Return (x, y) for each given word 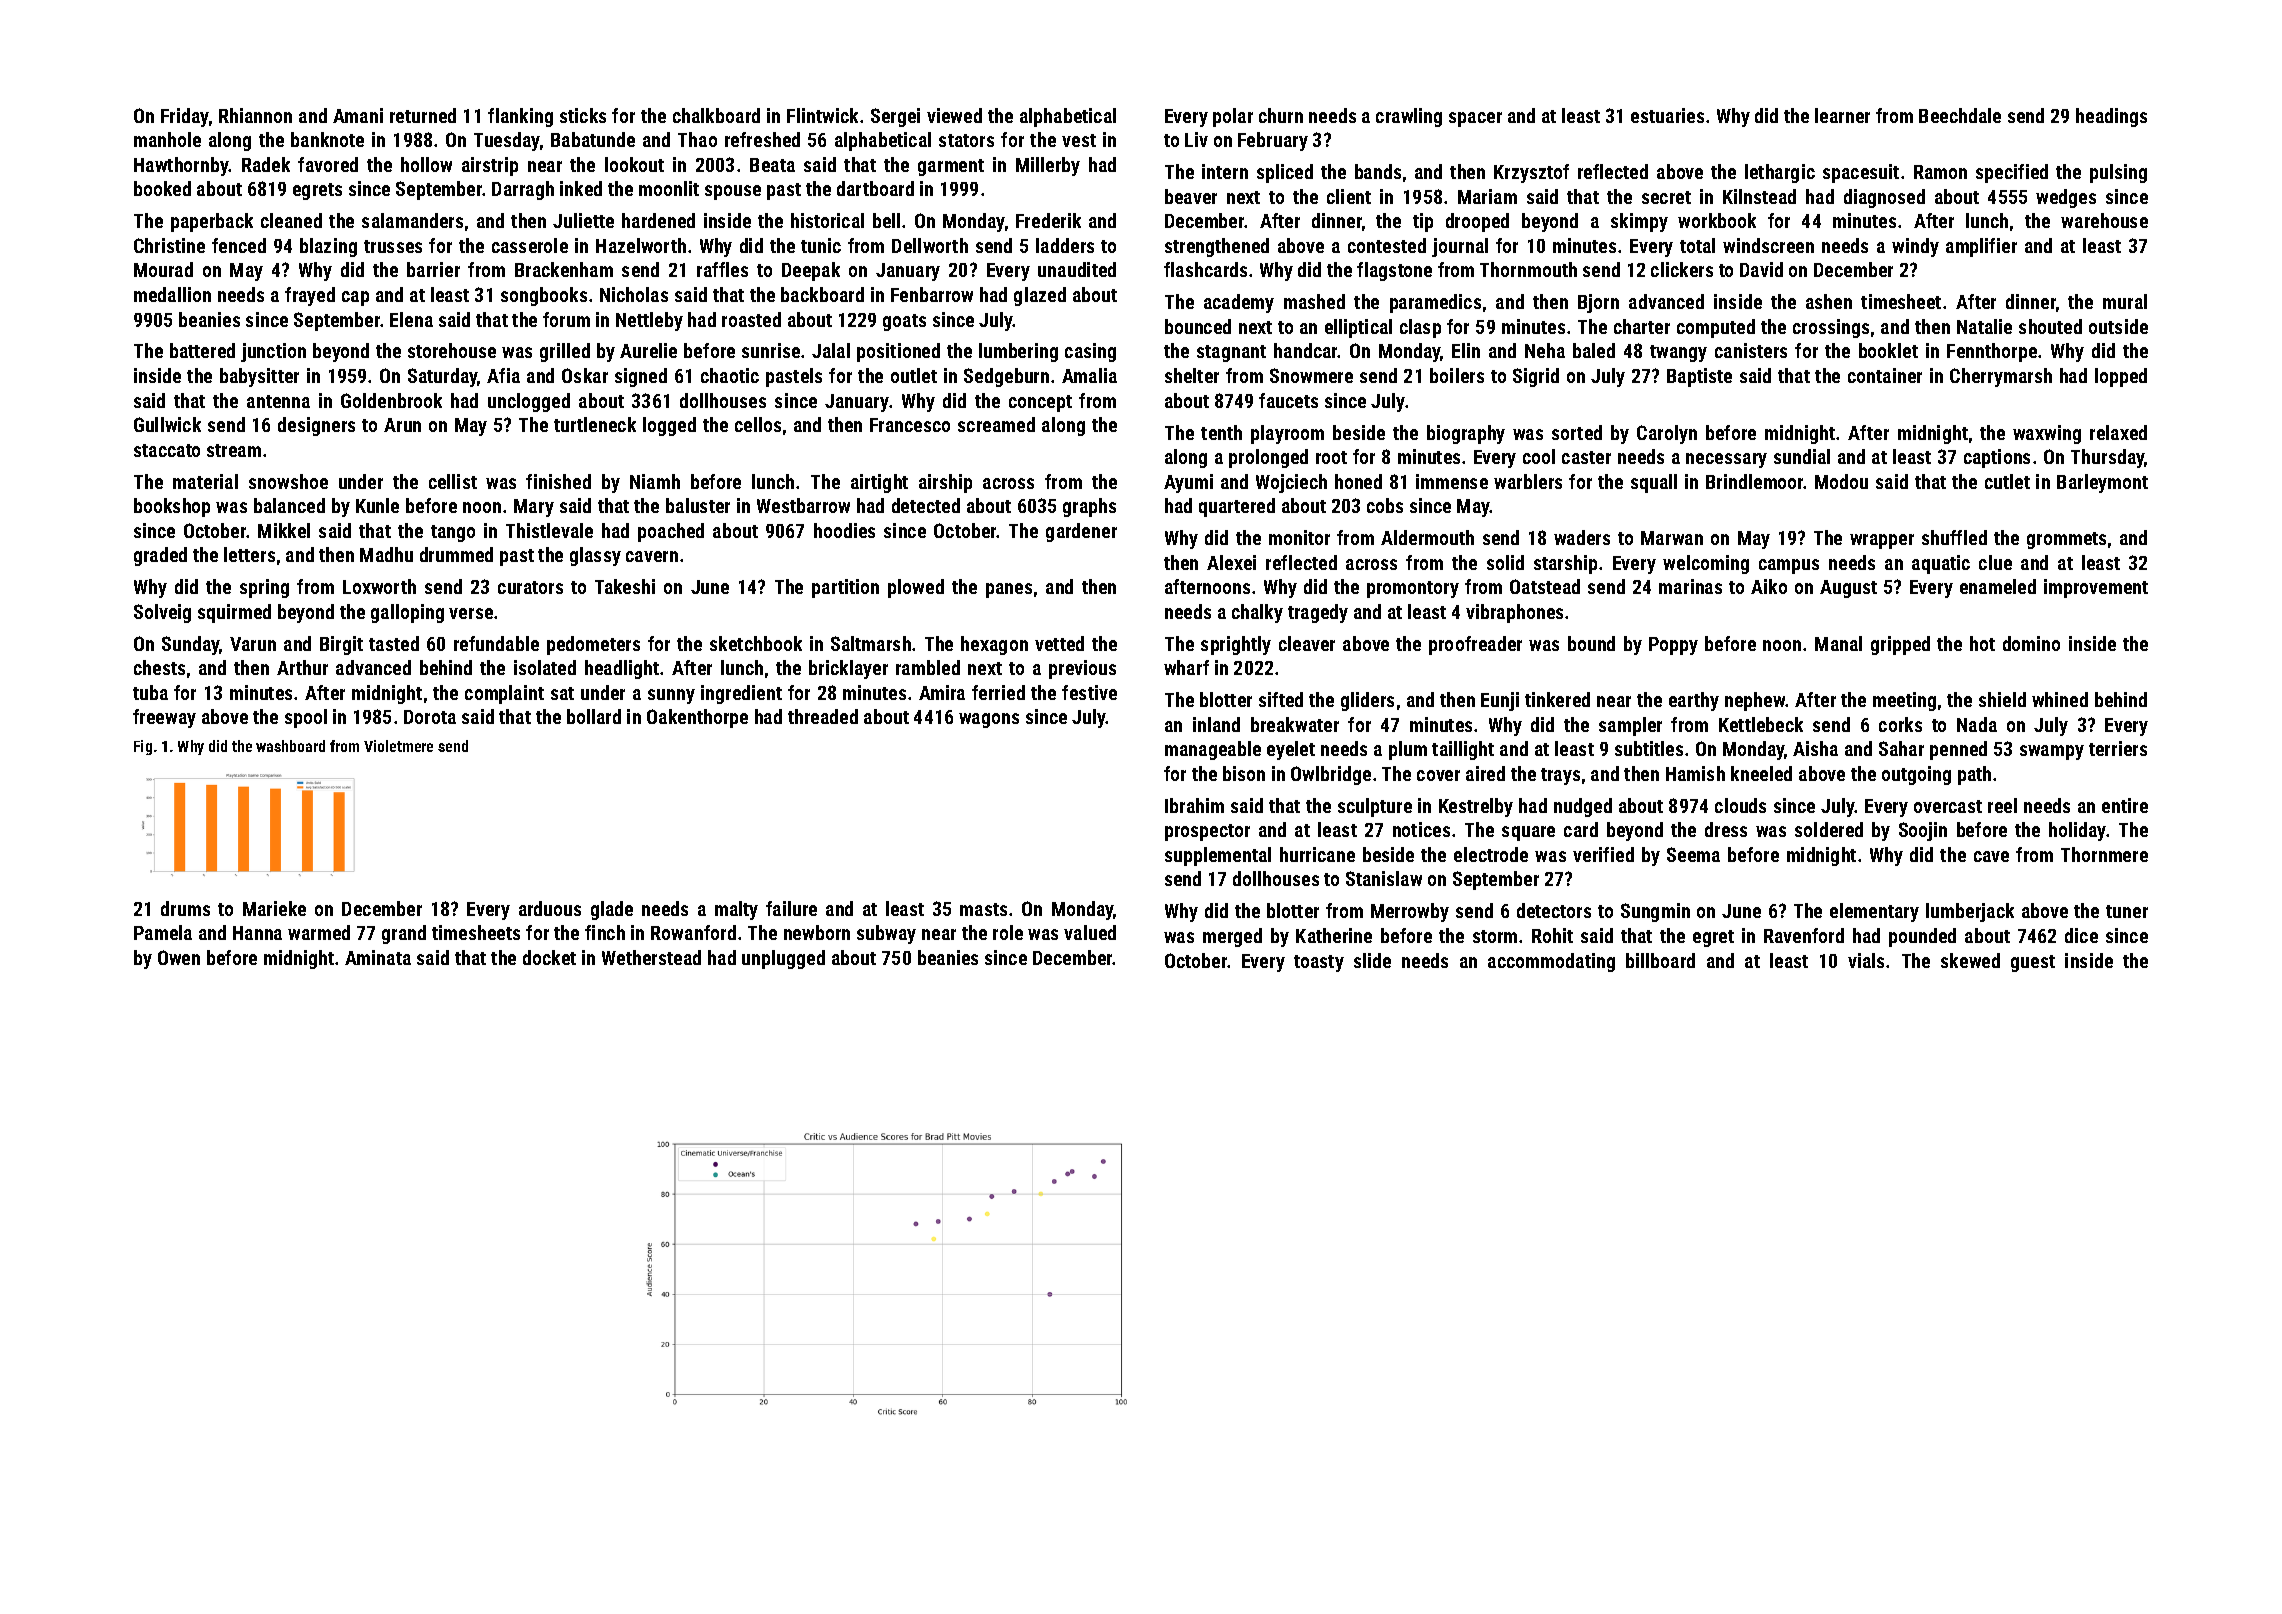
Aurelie (648, 350)
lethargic (1780, 173)
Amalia (1089, 375)
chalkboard (716, 115)
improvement (2096, 588)
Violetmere (398, 746)
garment (951, 167)
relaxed (2118, 432)
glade (612, 910)
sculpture (1375, 807)
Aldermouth (1427, 537)
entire (2125, 805)
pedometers (593, 645)
